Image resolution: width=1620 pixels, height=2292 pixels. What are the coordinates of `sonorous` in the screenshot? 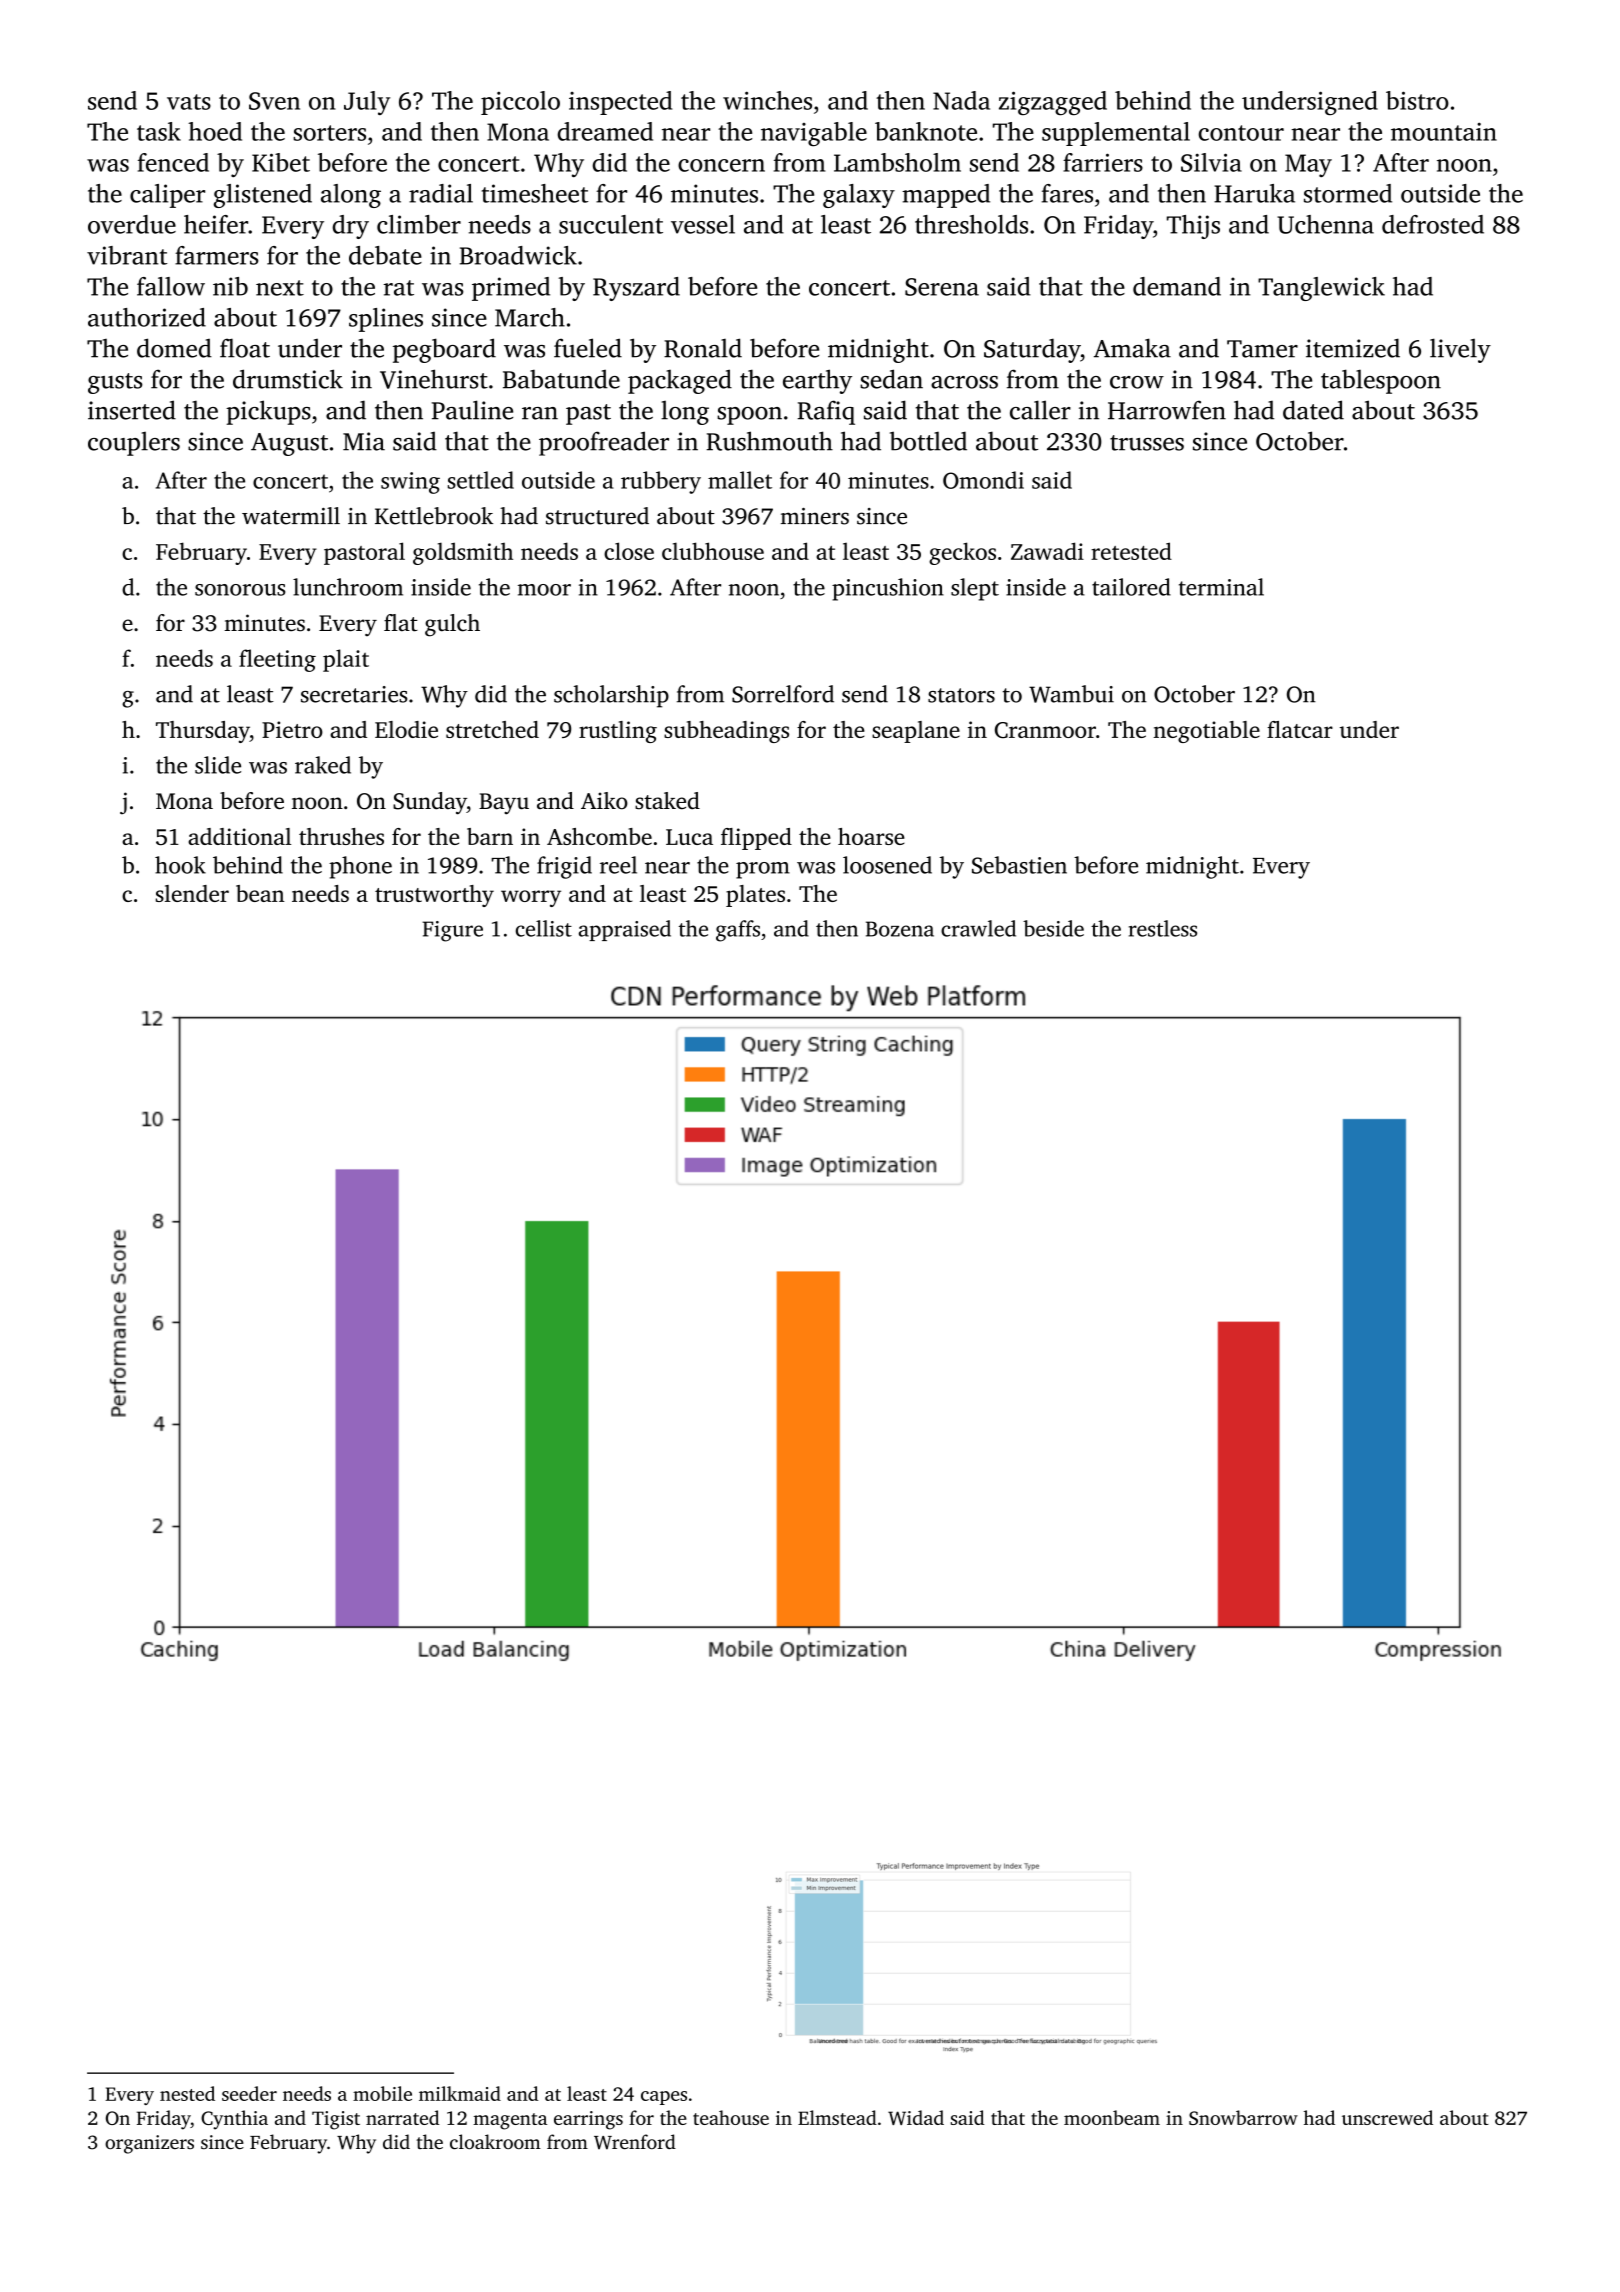 It's located at (240, 590).
